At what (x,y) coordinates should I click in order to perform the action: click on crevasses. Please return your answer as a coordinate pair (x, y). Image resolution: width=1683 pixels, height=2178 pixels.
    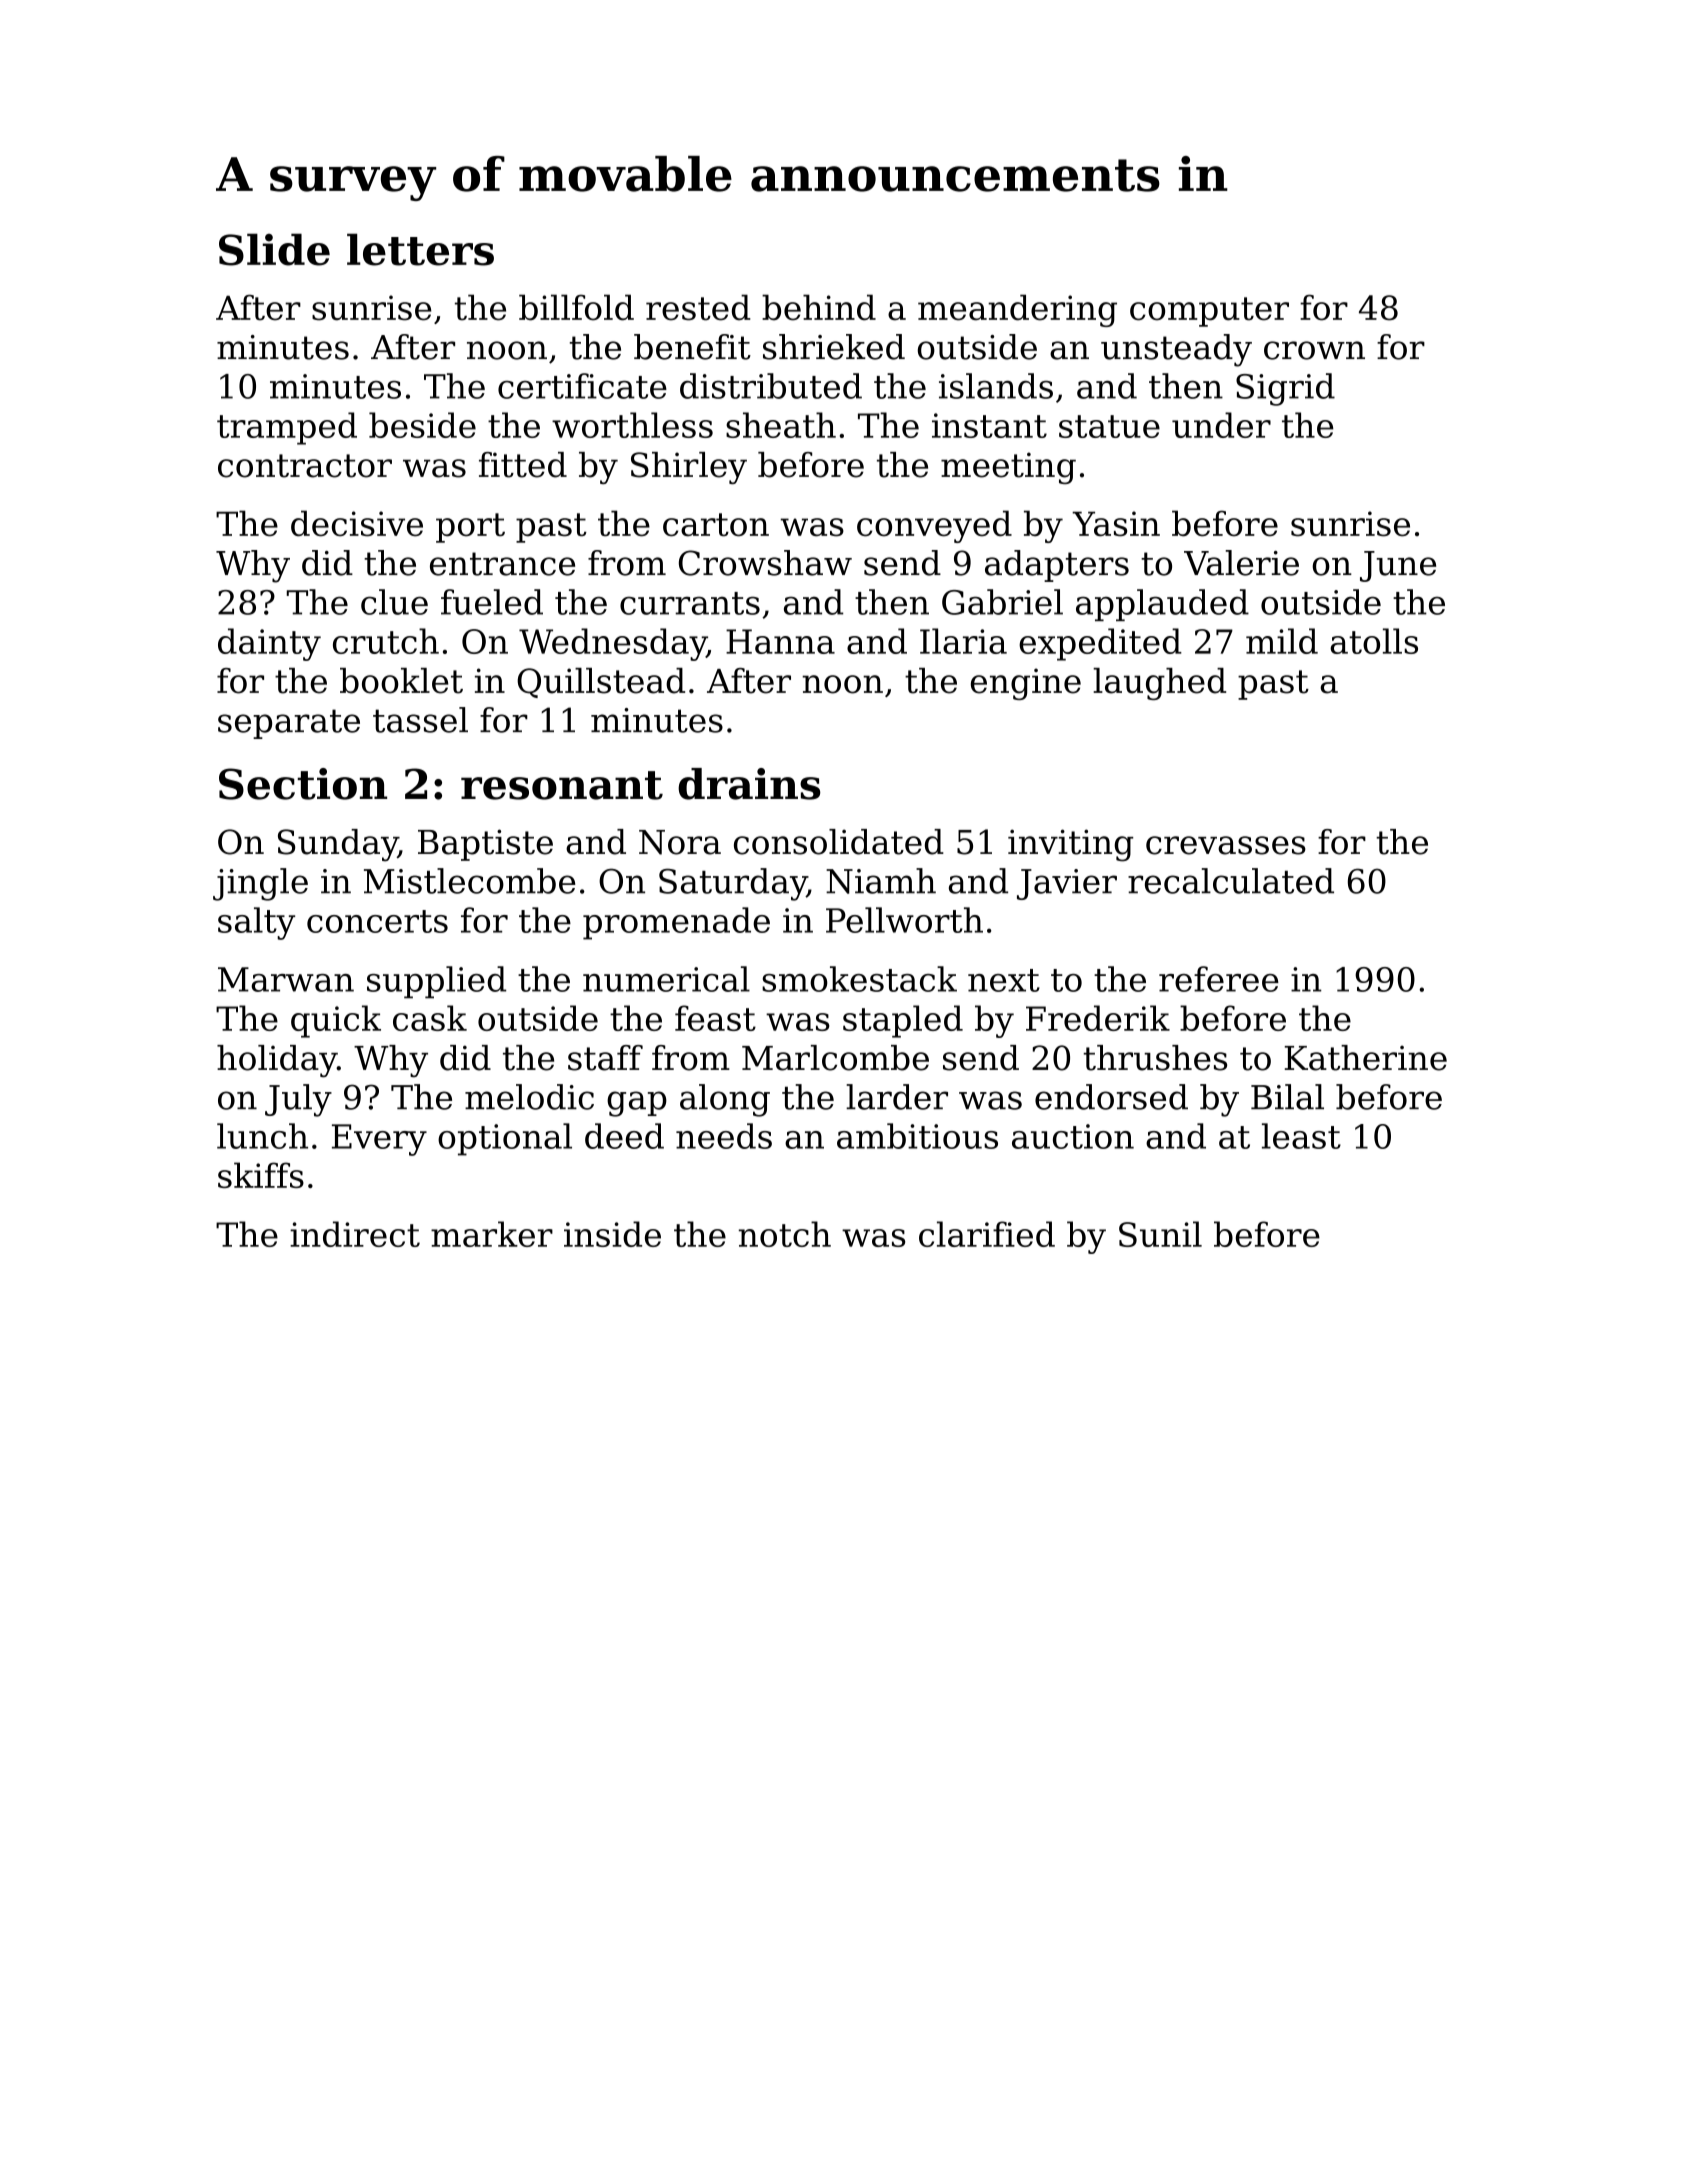
    Looking at the image, I should click on (1226, 845).
